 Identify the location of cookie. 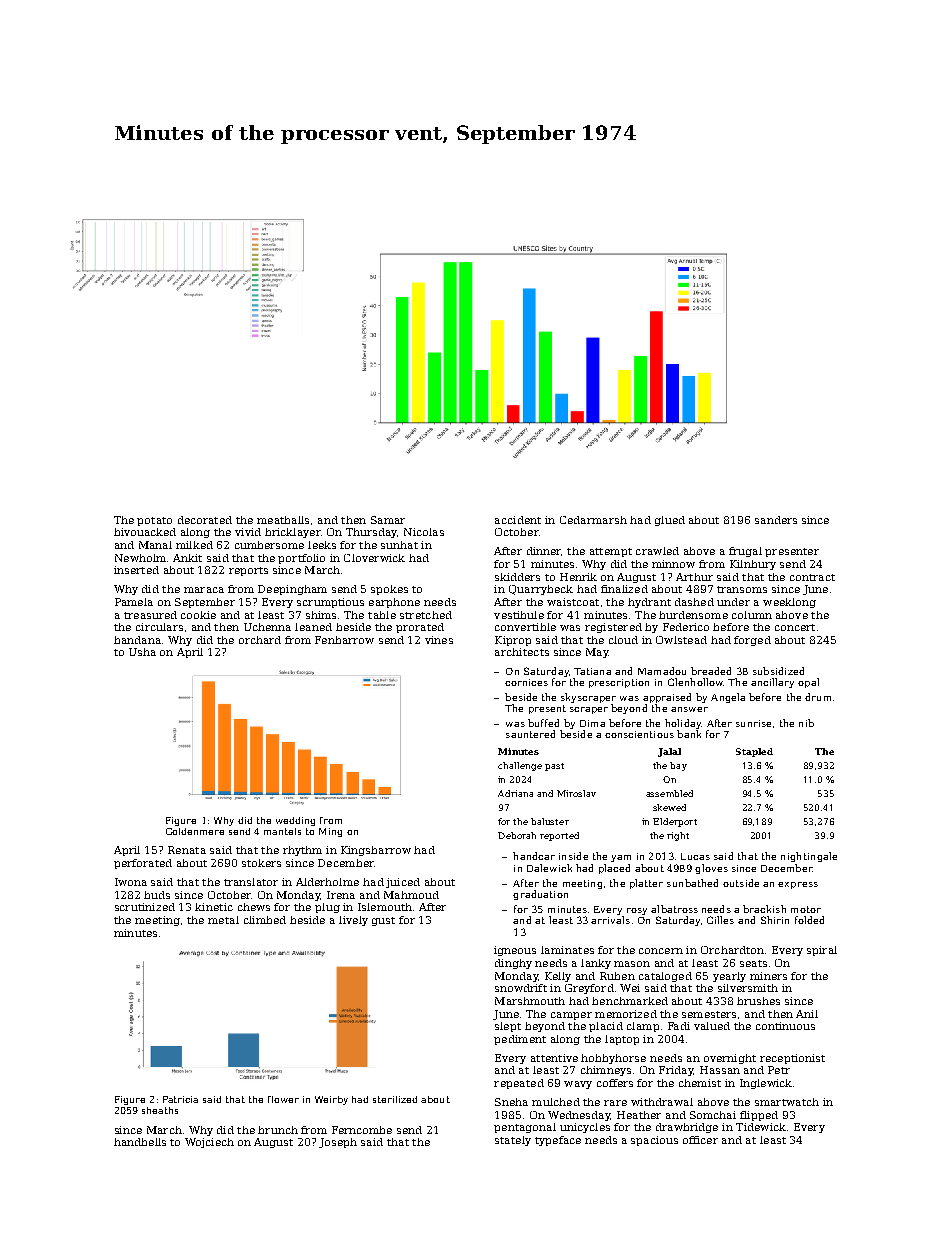
(198, 615).
